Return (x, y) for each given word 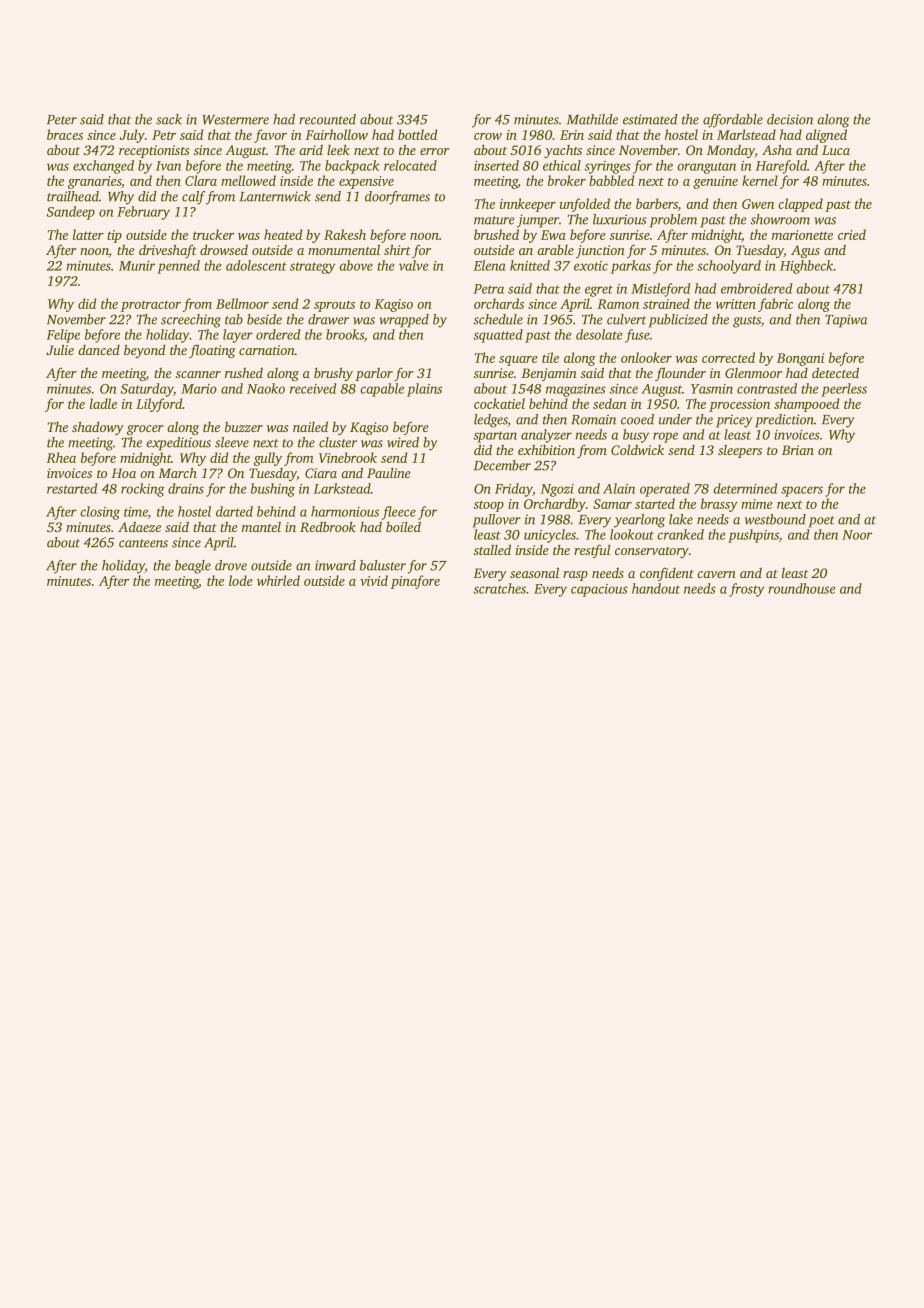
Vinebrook (348, 457)
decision (790, 119)
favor (270, 136)
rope (665, 437)
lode (241, 580)
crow (488, 136)
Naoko (266, 388)
